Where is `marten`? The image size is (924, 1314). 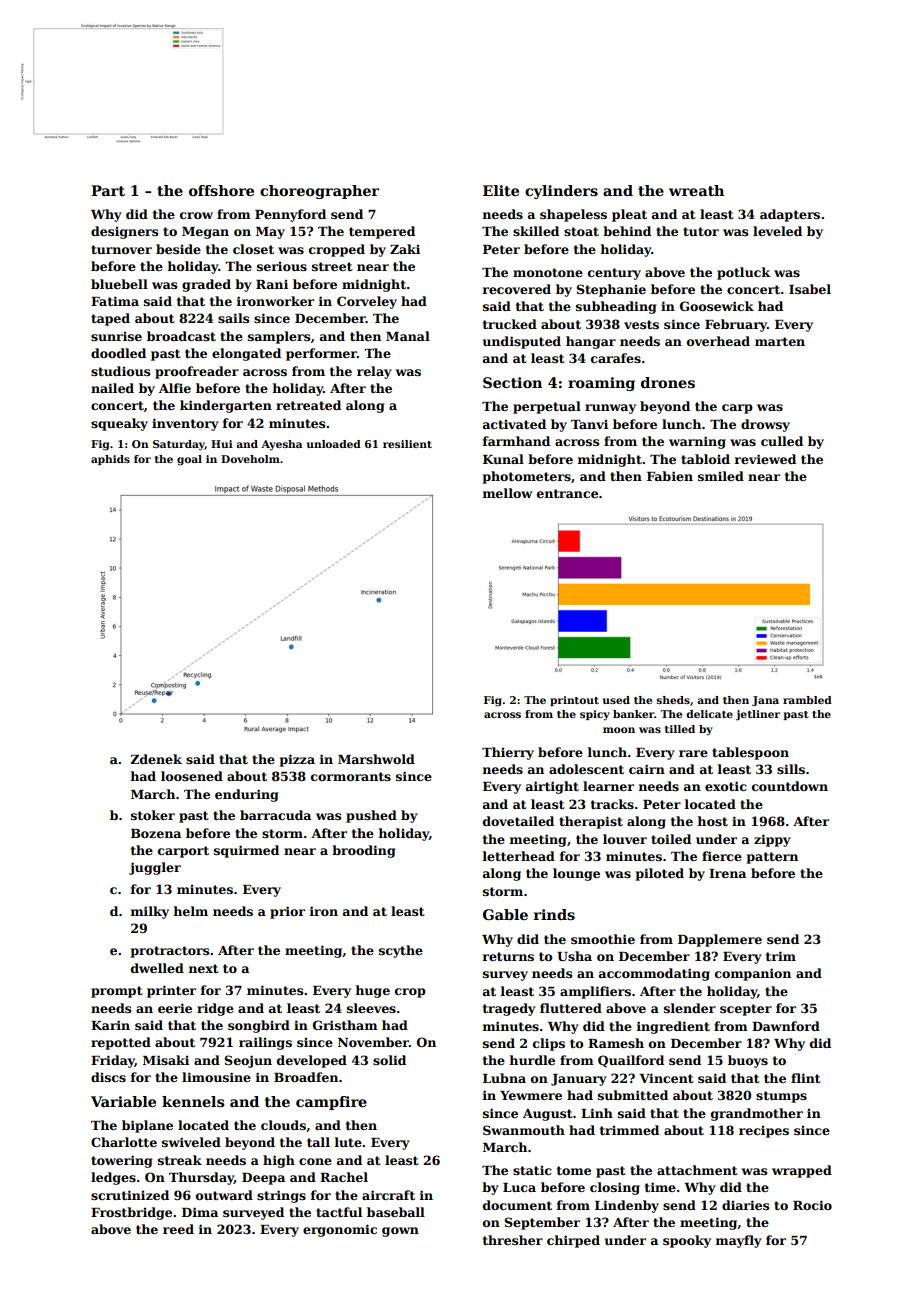 marten is located at coordinates (780, 341).
